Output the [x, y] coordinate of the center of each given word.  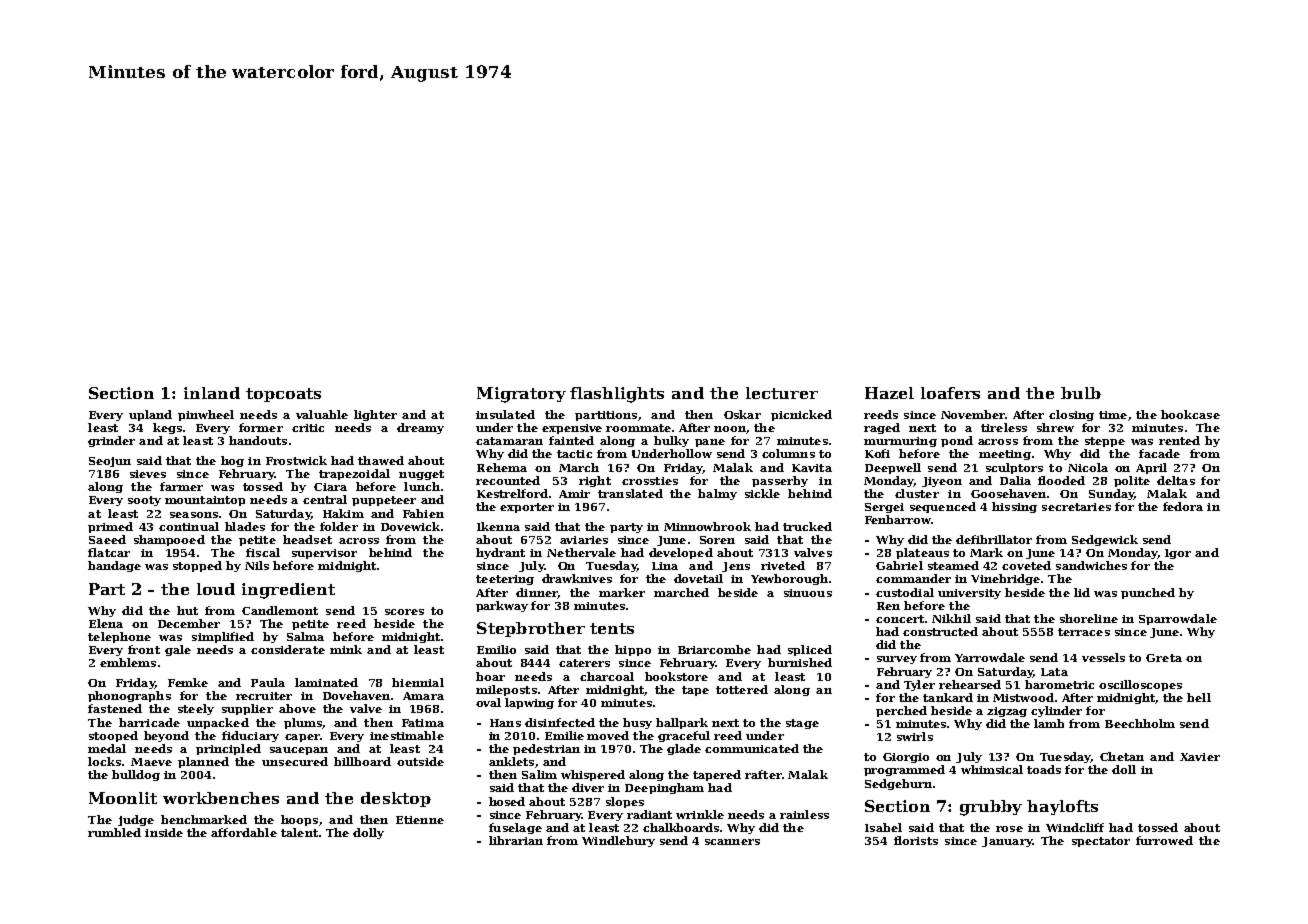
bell [1199, 697]
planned [203, 762]
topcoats [283, 395]
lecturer [782, 393]
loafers [950, 393]
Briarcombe [714, 649]
